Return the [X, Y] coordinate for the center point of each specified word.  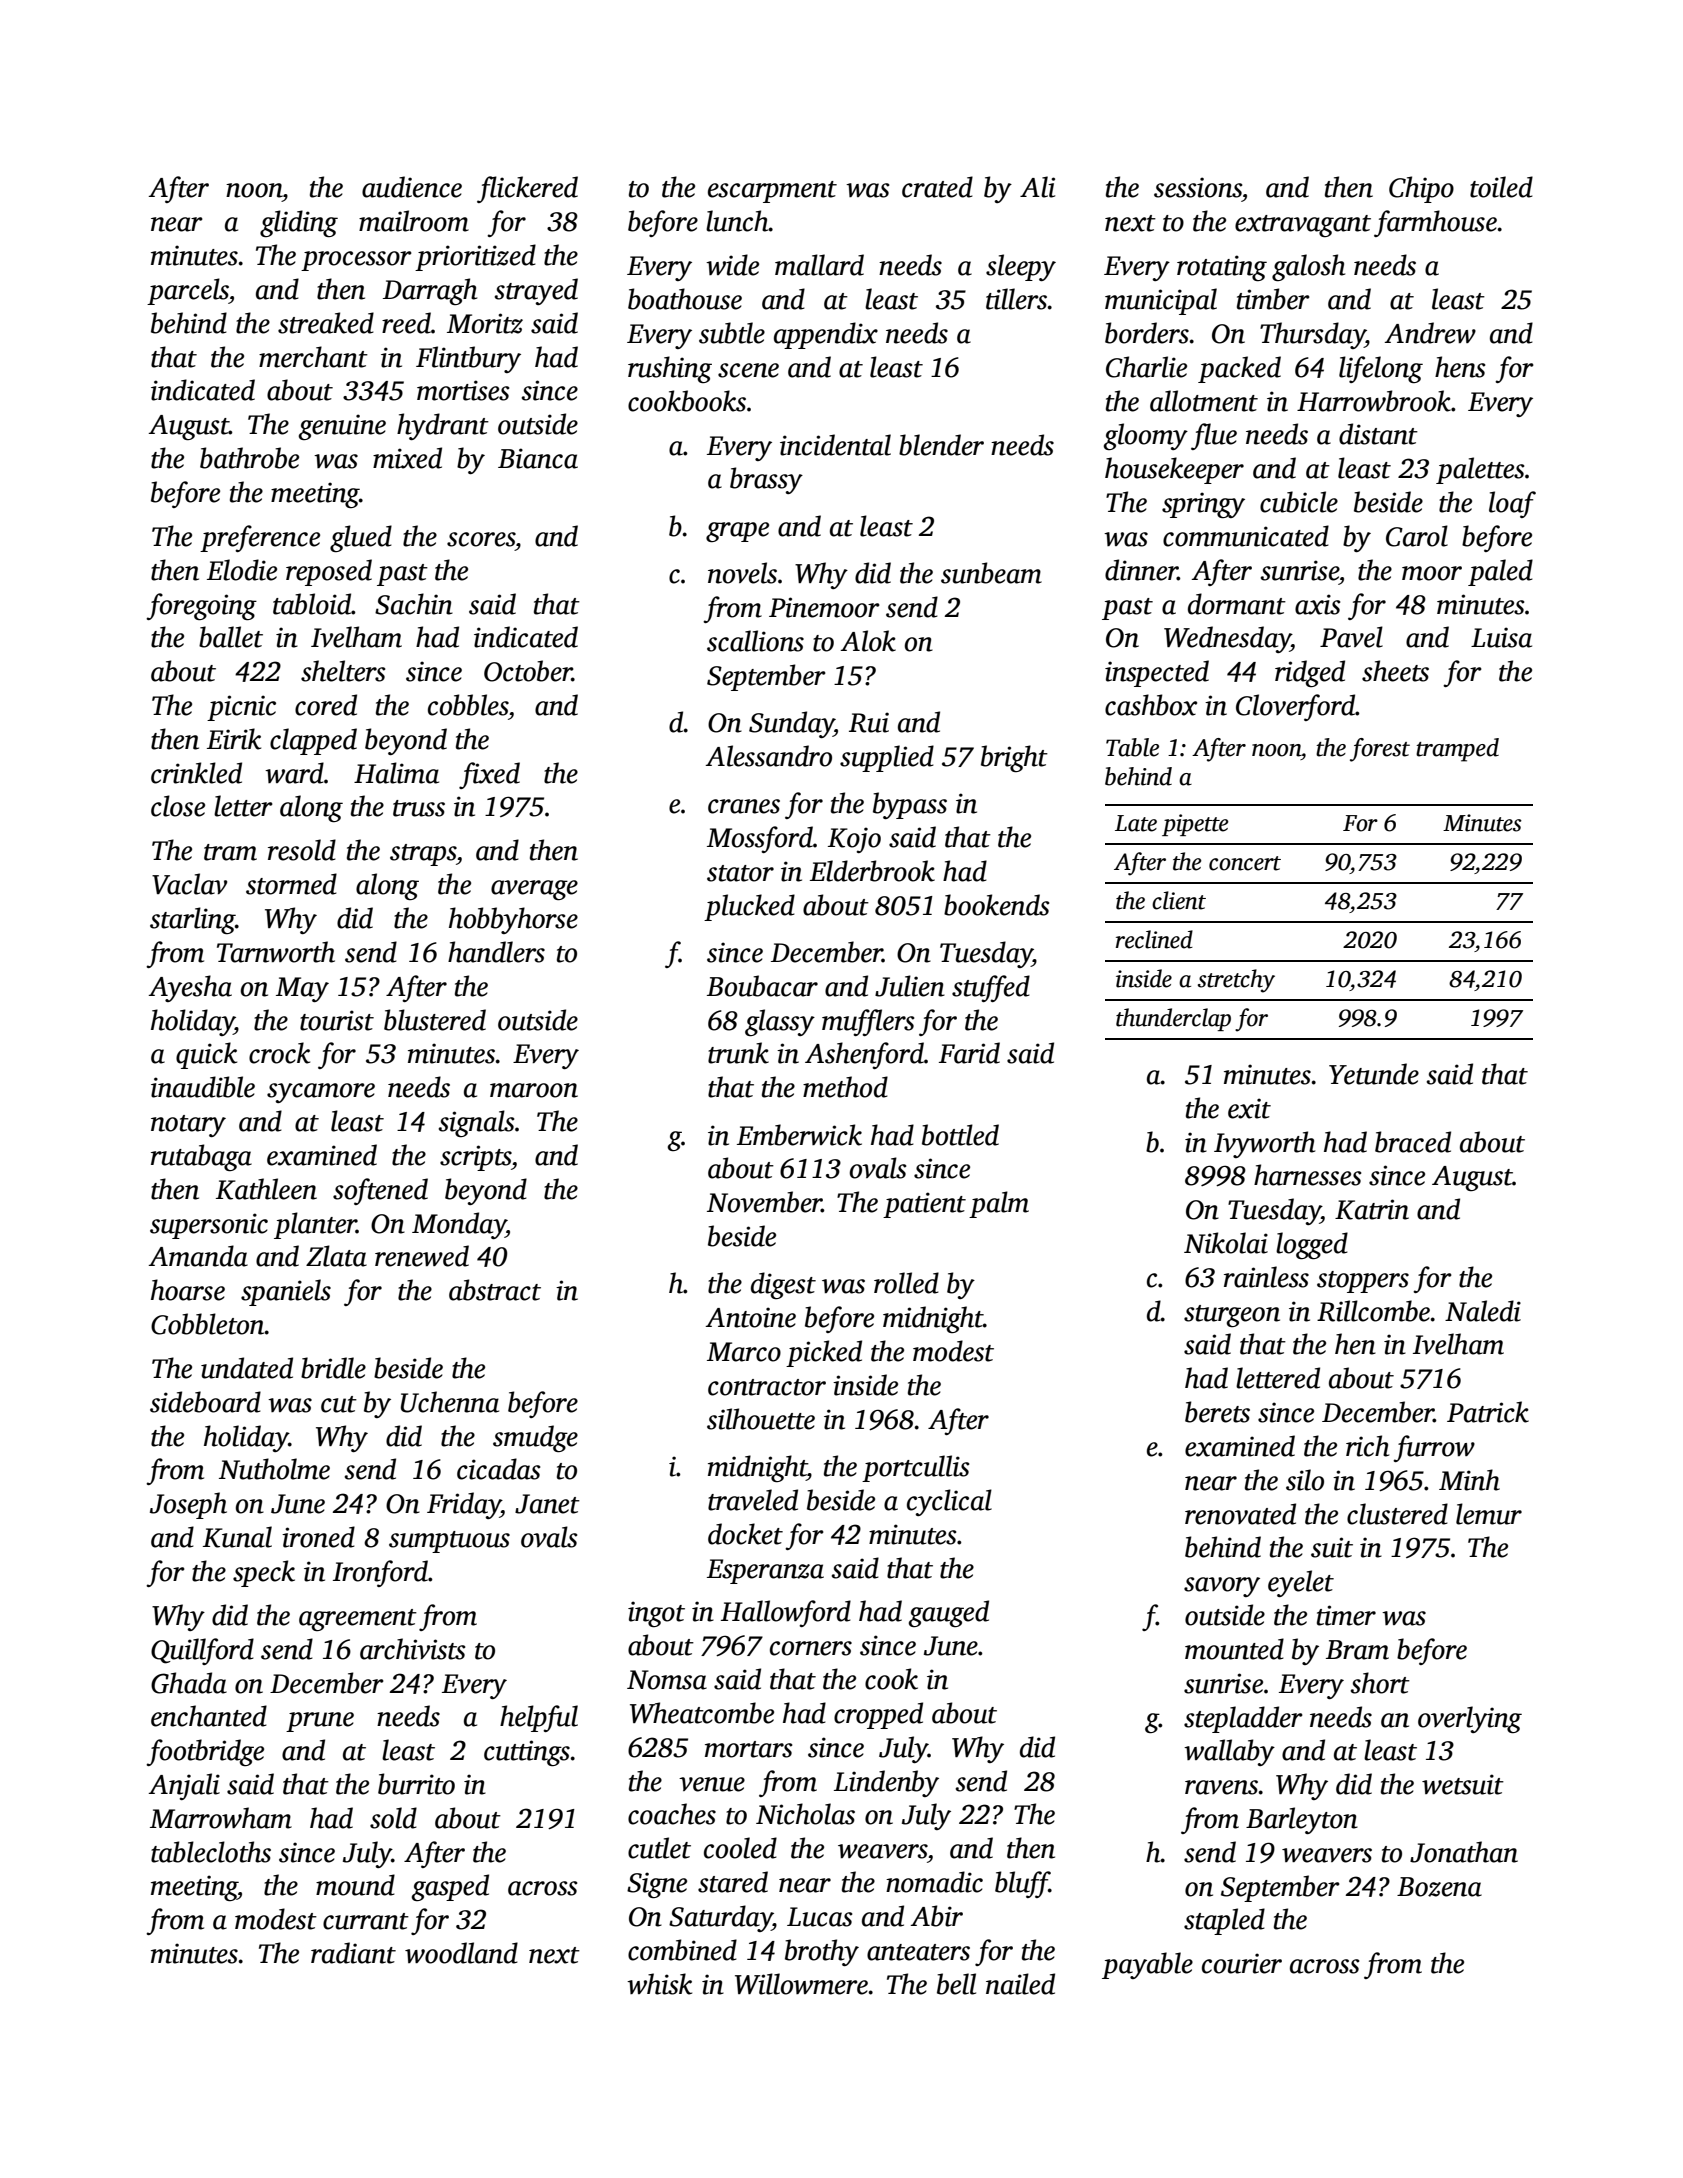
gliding [299, 223]
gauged [949, 1613]
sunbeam [991, 573]
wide [732, 265]
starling [192, 920]
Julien [910, 986]
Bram [1357, 1650]
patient [924, 1205]
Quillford [202, 1651]
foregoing [201, 606]
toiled [1501, 187]
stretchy [1236, 981]
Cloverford [1296, 707]
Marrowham [221, 1818]
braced [1413, 1142]
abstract [495, 1290]
